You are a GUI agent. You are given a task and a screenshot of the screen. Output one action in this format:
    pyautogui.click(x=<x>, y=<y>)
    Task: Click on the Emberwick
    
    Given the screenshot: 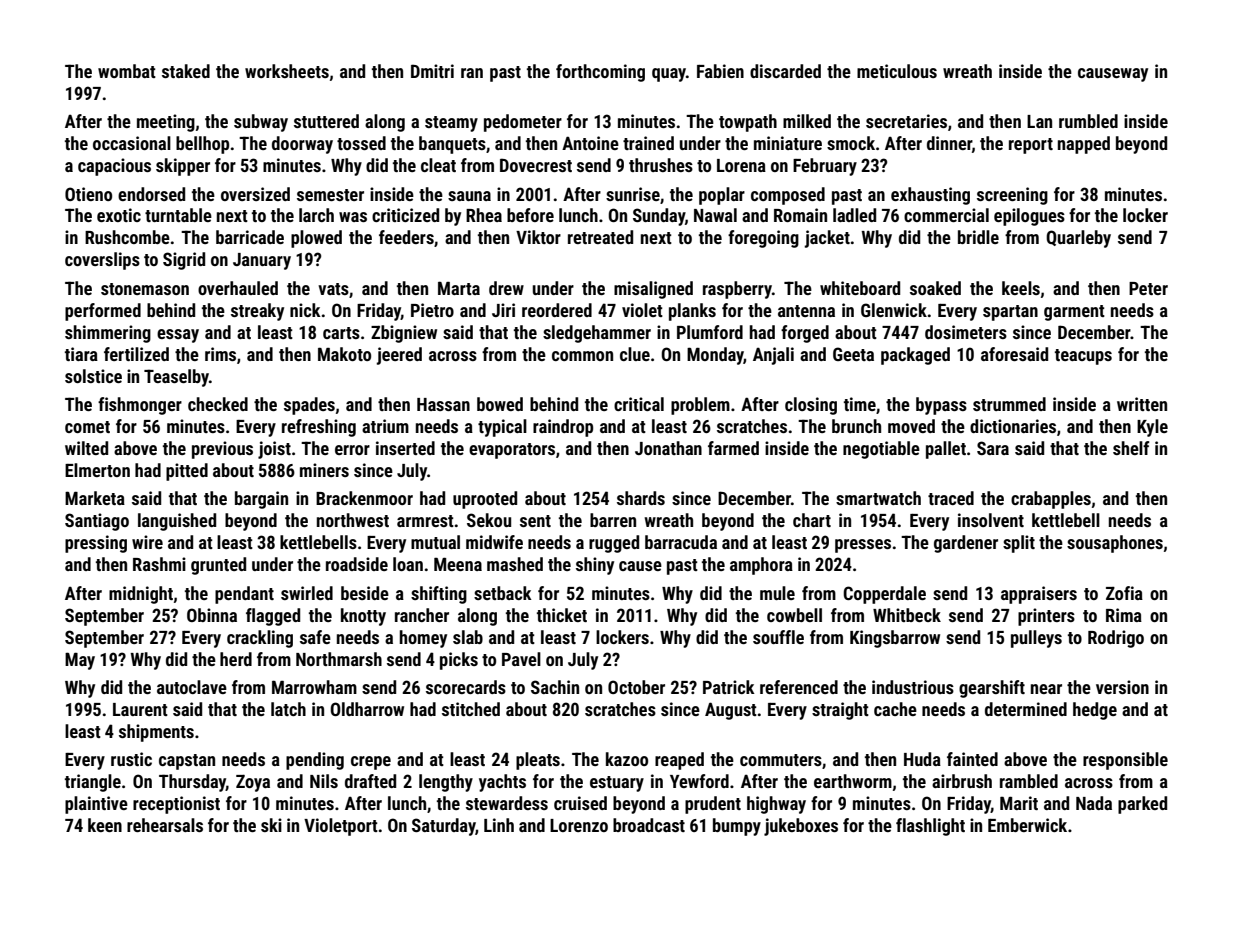 What is the action you would take?
    pyautogui.click(x=1027, y=825)
